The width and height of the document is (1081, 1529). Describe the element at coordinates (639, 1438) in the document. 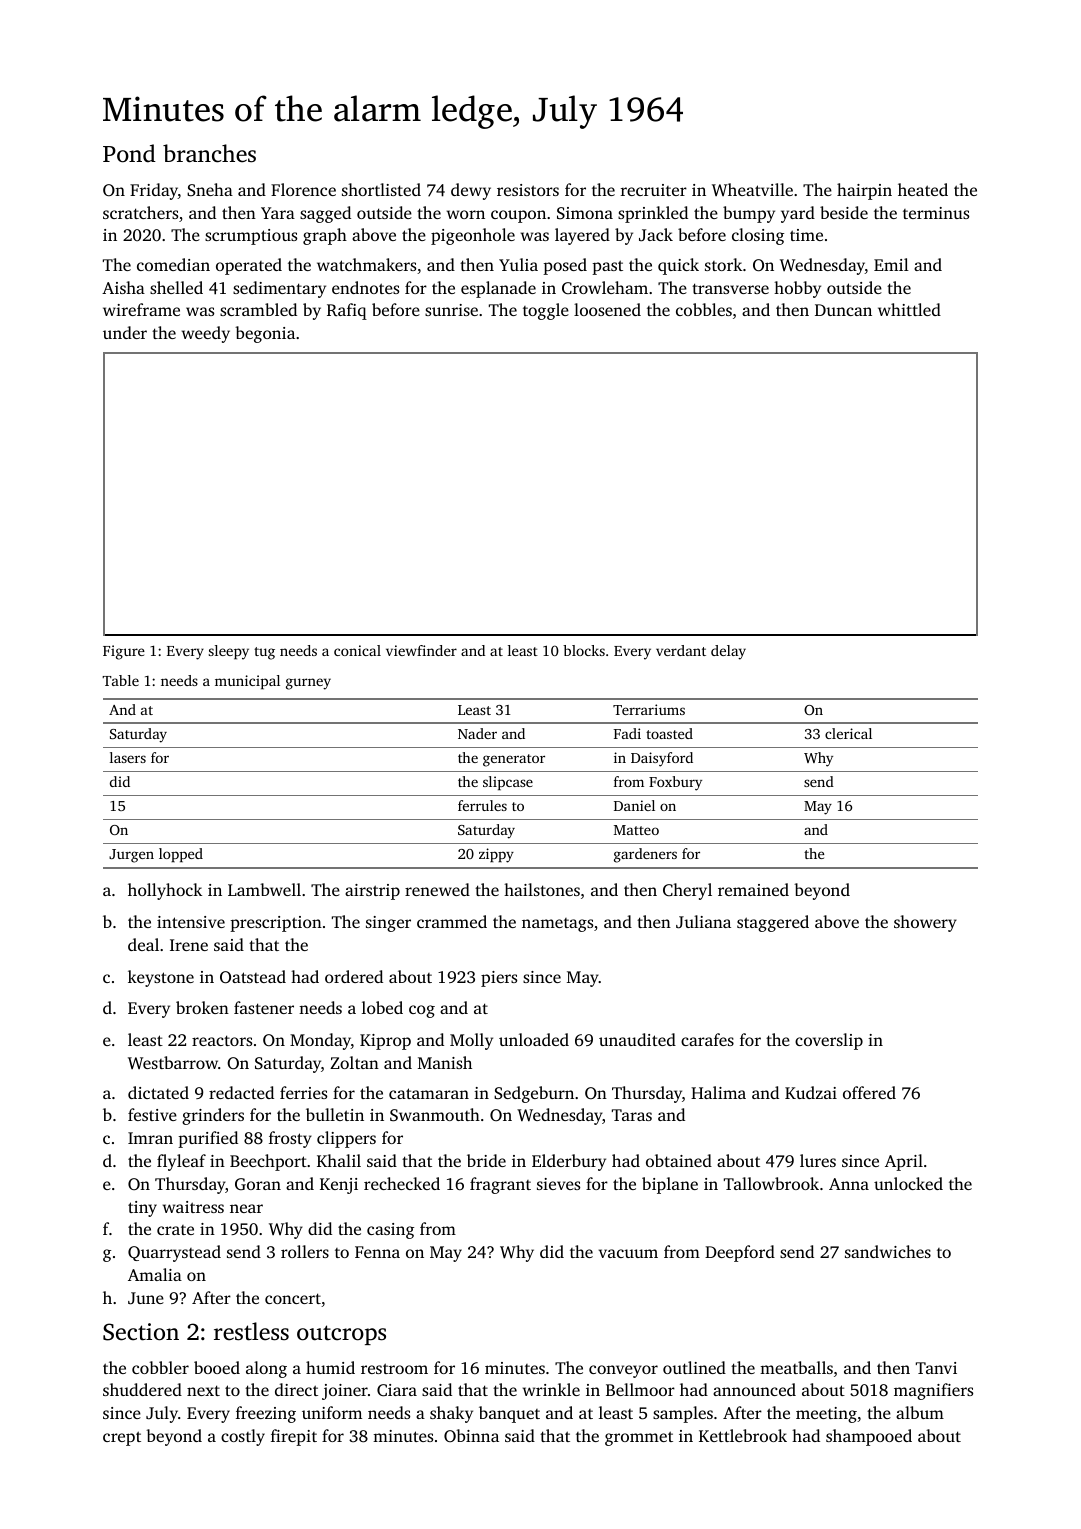

I see `grommet` at that location.
